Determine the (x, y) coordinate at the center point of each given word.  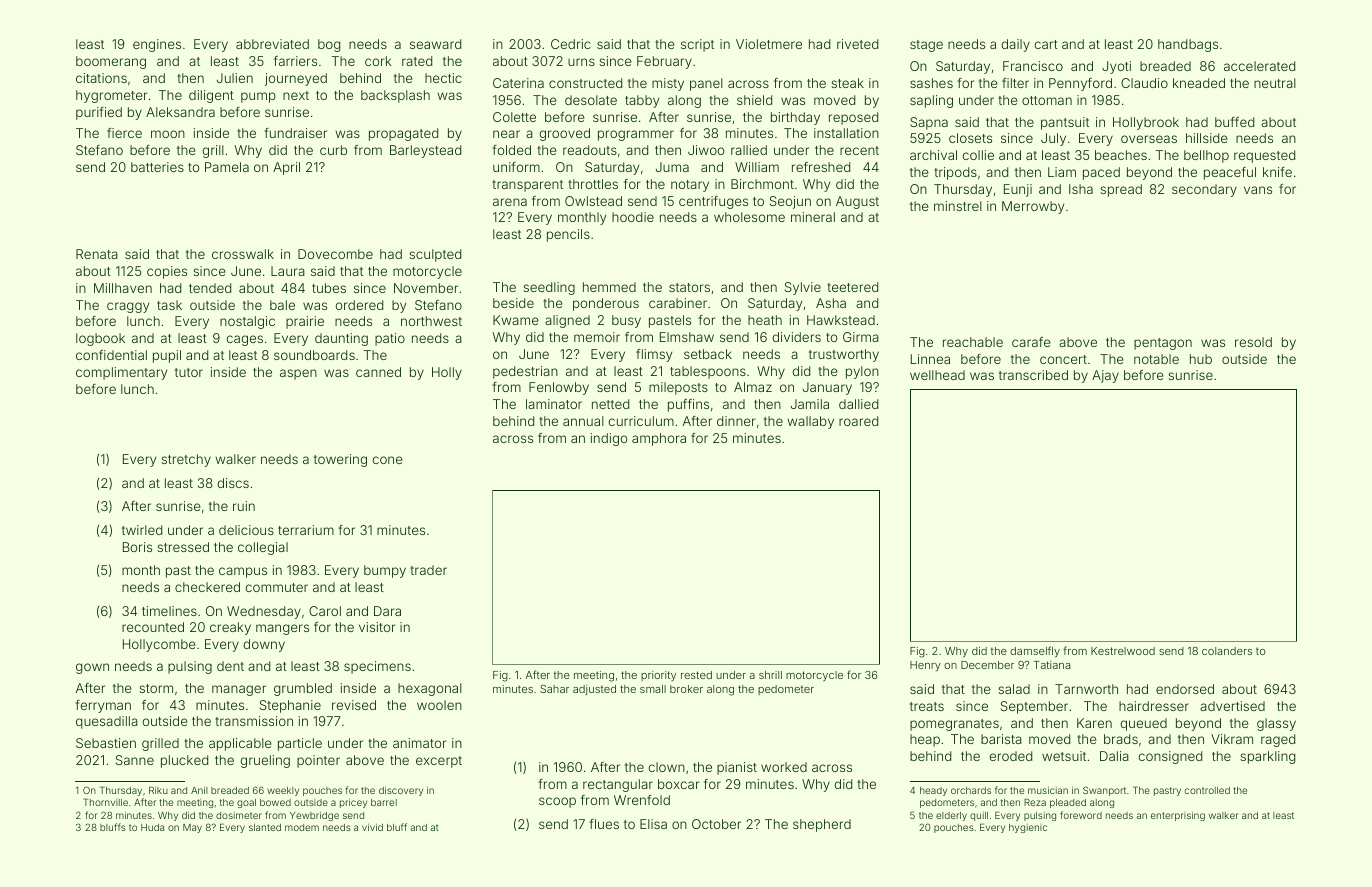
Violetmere (769, 44)
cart (1046, 44)
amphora (659, 439)
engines (157, 45)
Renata (97, 254)
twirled (142, 530)
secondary (1204, 190)
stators (689, 287)
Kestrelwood (1123, 651)
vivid (372, 827)
